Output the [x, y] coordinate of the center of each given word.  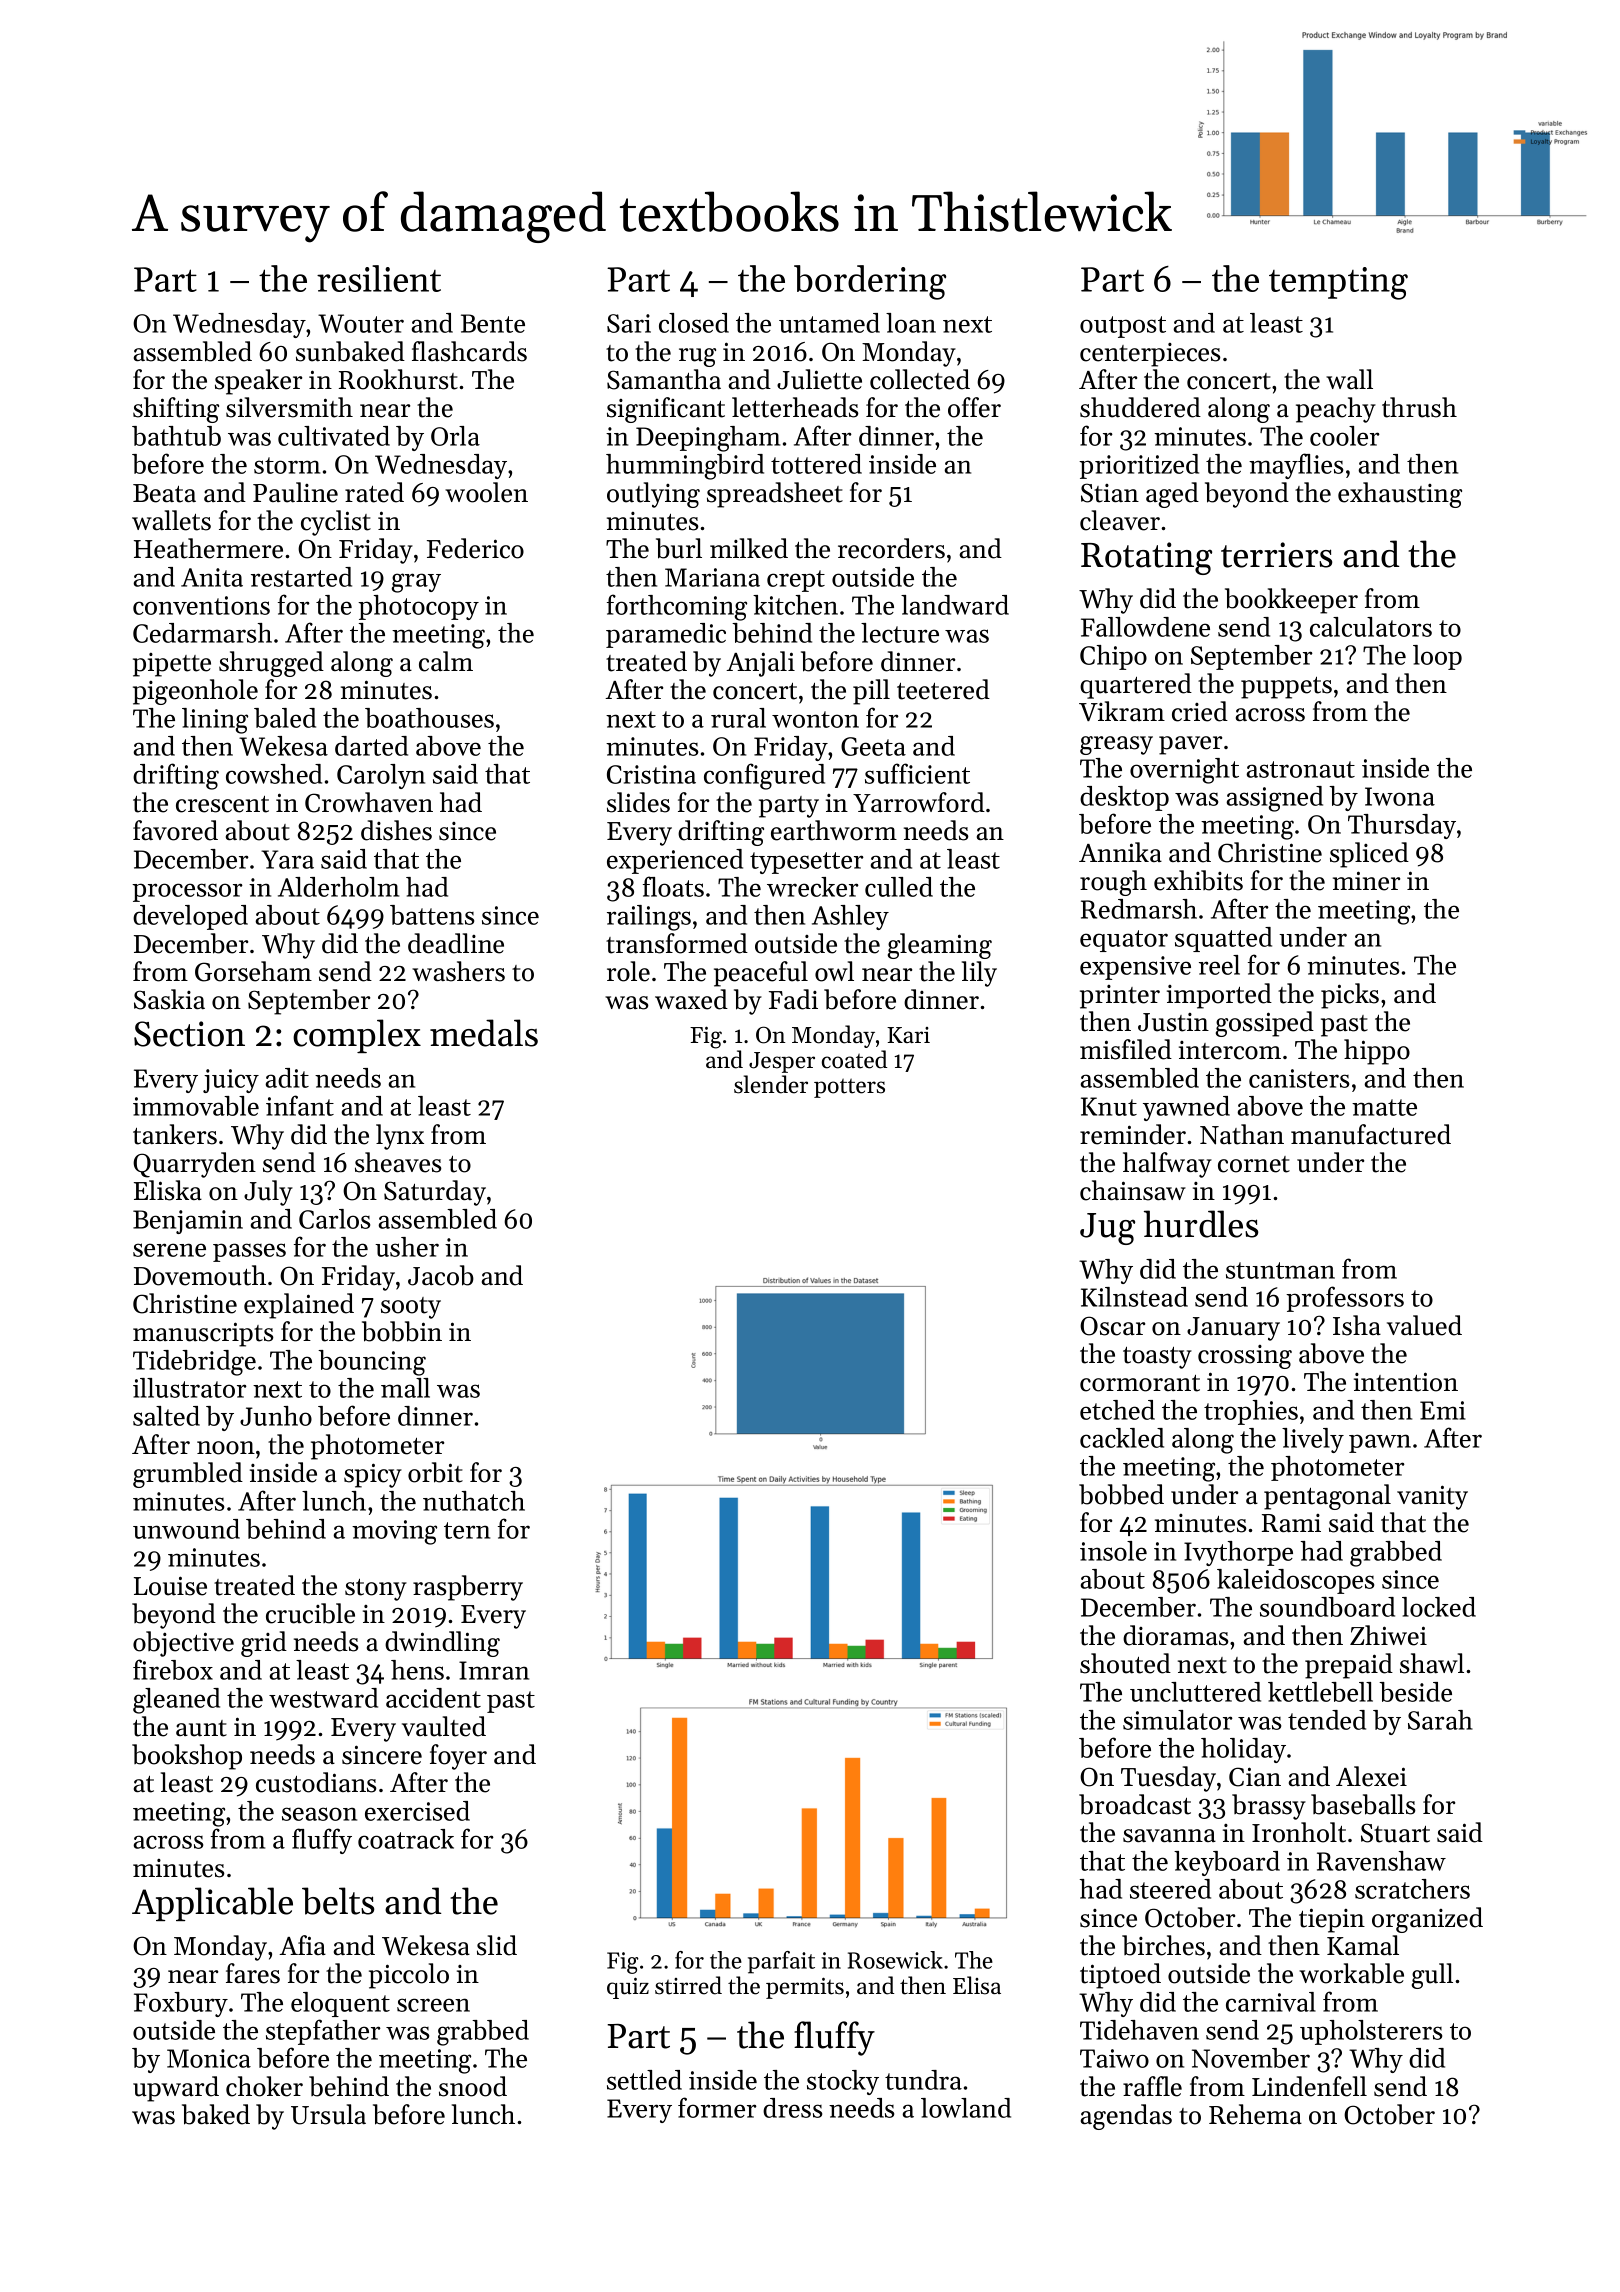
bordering [870, 282]
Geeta [873, 746]
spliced [1369, 855]
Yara [287, 859]
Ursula [328, 2114]
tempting [1338, 283]
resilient [379, 278]
